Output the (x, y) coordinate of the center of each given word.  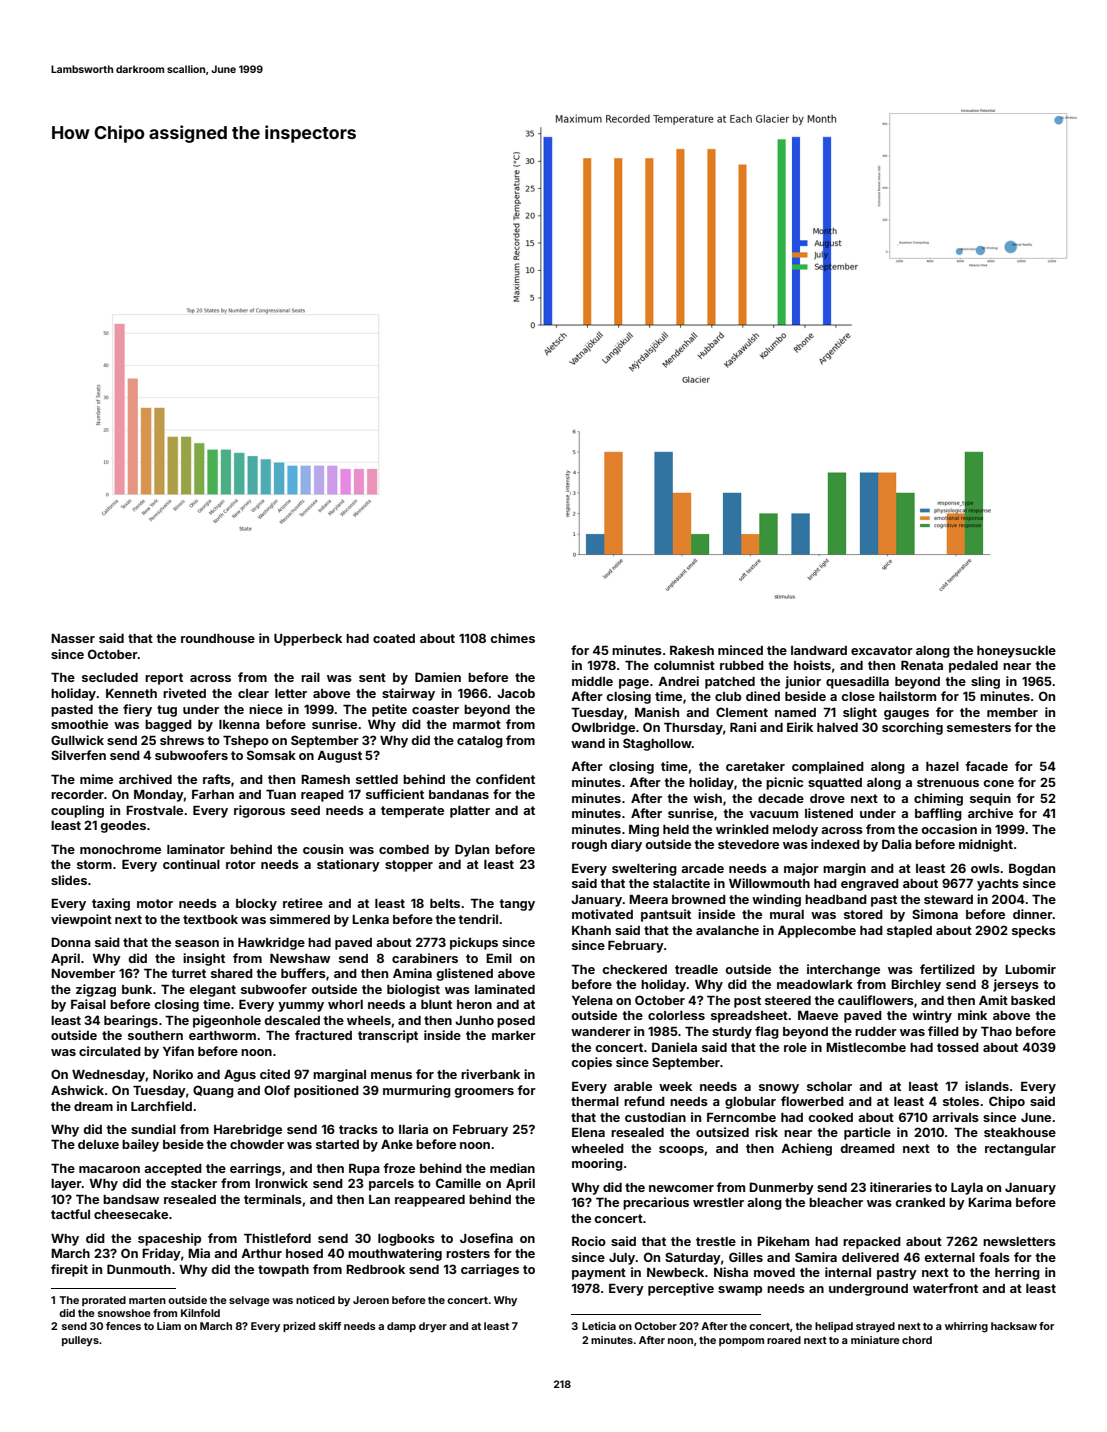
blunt (436, 1004)
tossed (958, 1047)
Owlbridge (603, 728)
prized (299, 1327)
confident (505, 779)
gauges (906, 715)
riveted (184, 693)
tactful (70, 1214)
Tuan (281, 794)
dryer (433, 1327)
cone (998, 783)
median (512, 1168)
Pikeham (783, 1241)
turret (188, 973)
